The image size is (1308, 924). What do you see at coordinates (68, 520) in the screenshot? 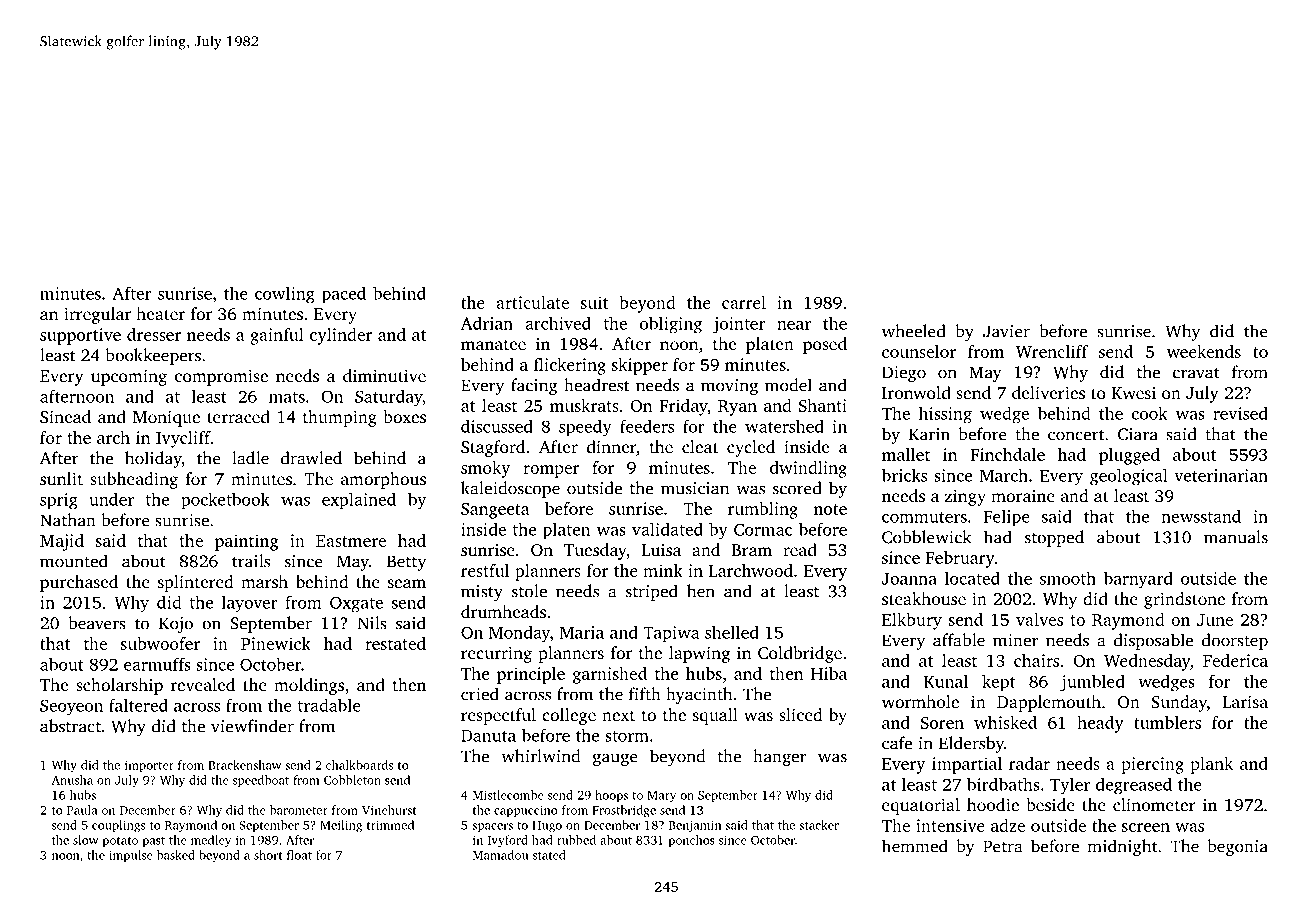
I see `Nathan` at bounding box center [68, 520].
